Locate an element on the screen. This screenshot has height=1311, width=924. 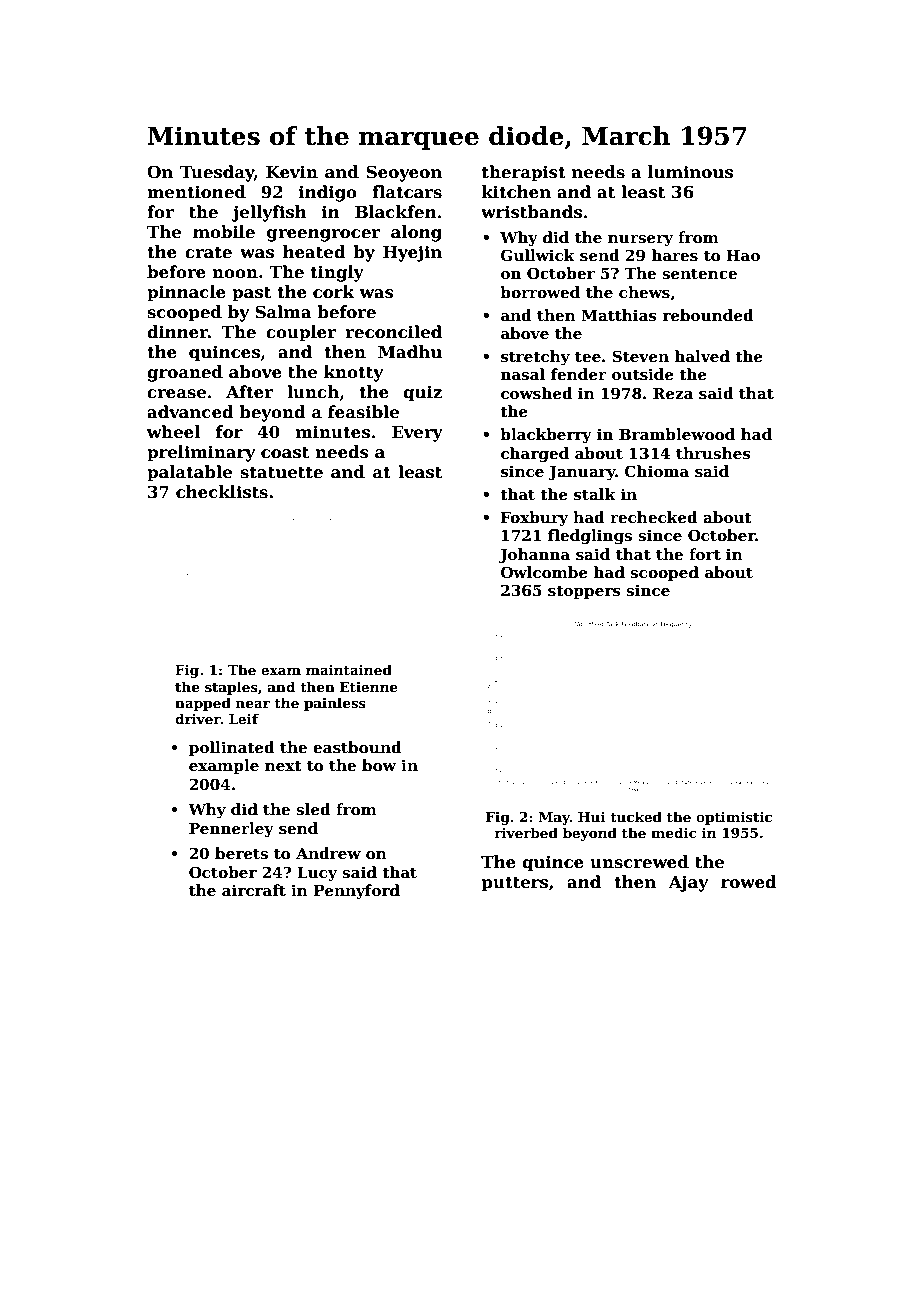
Pennerley is located at coordinates (231, 830).
